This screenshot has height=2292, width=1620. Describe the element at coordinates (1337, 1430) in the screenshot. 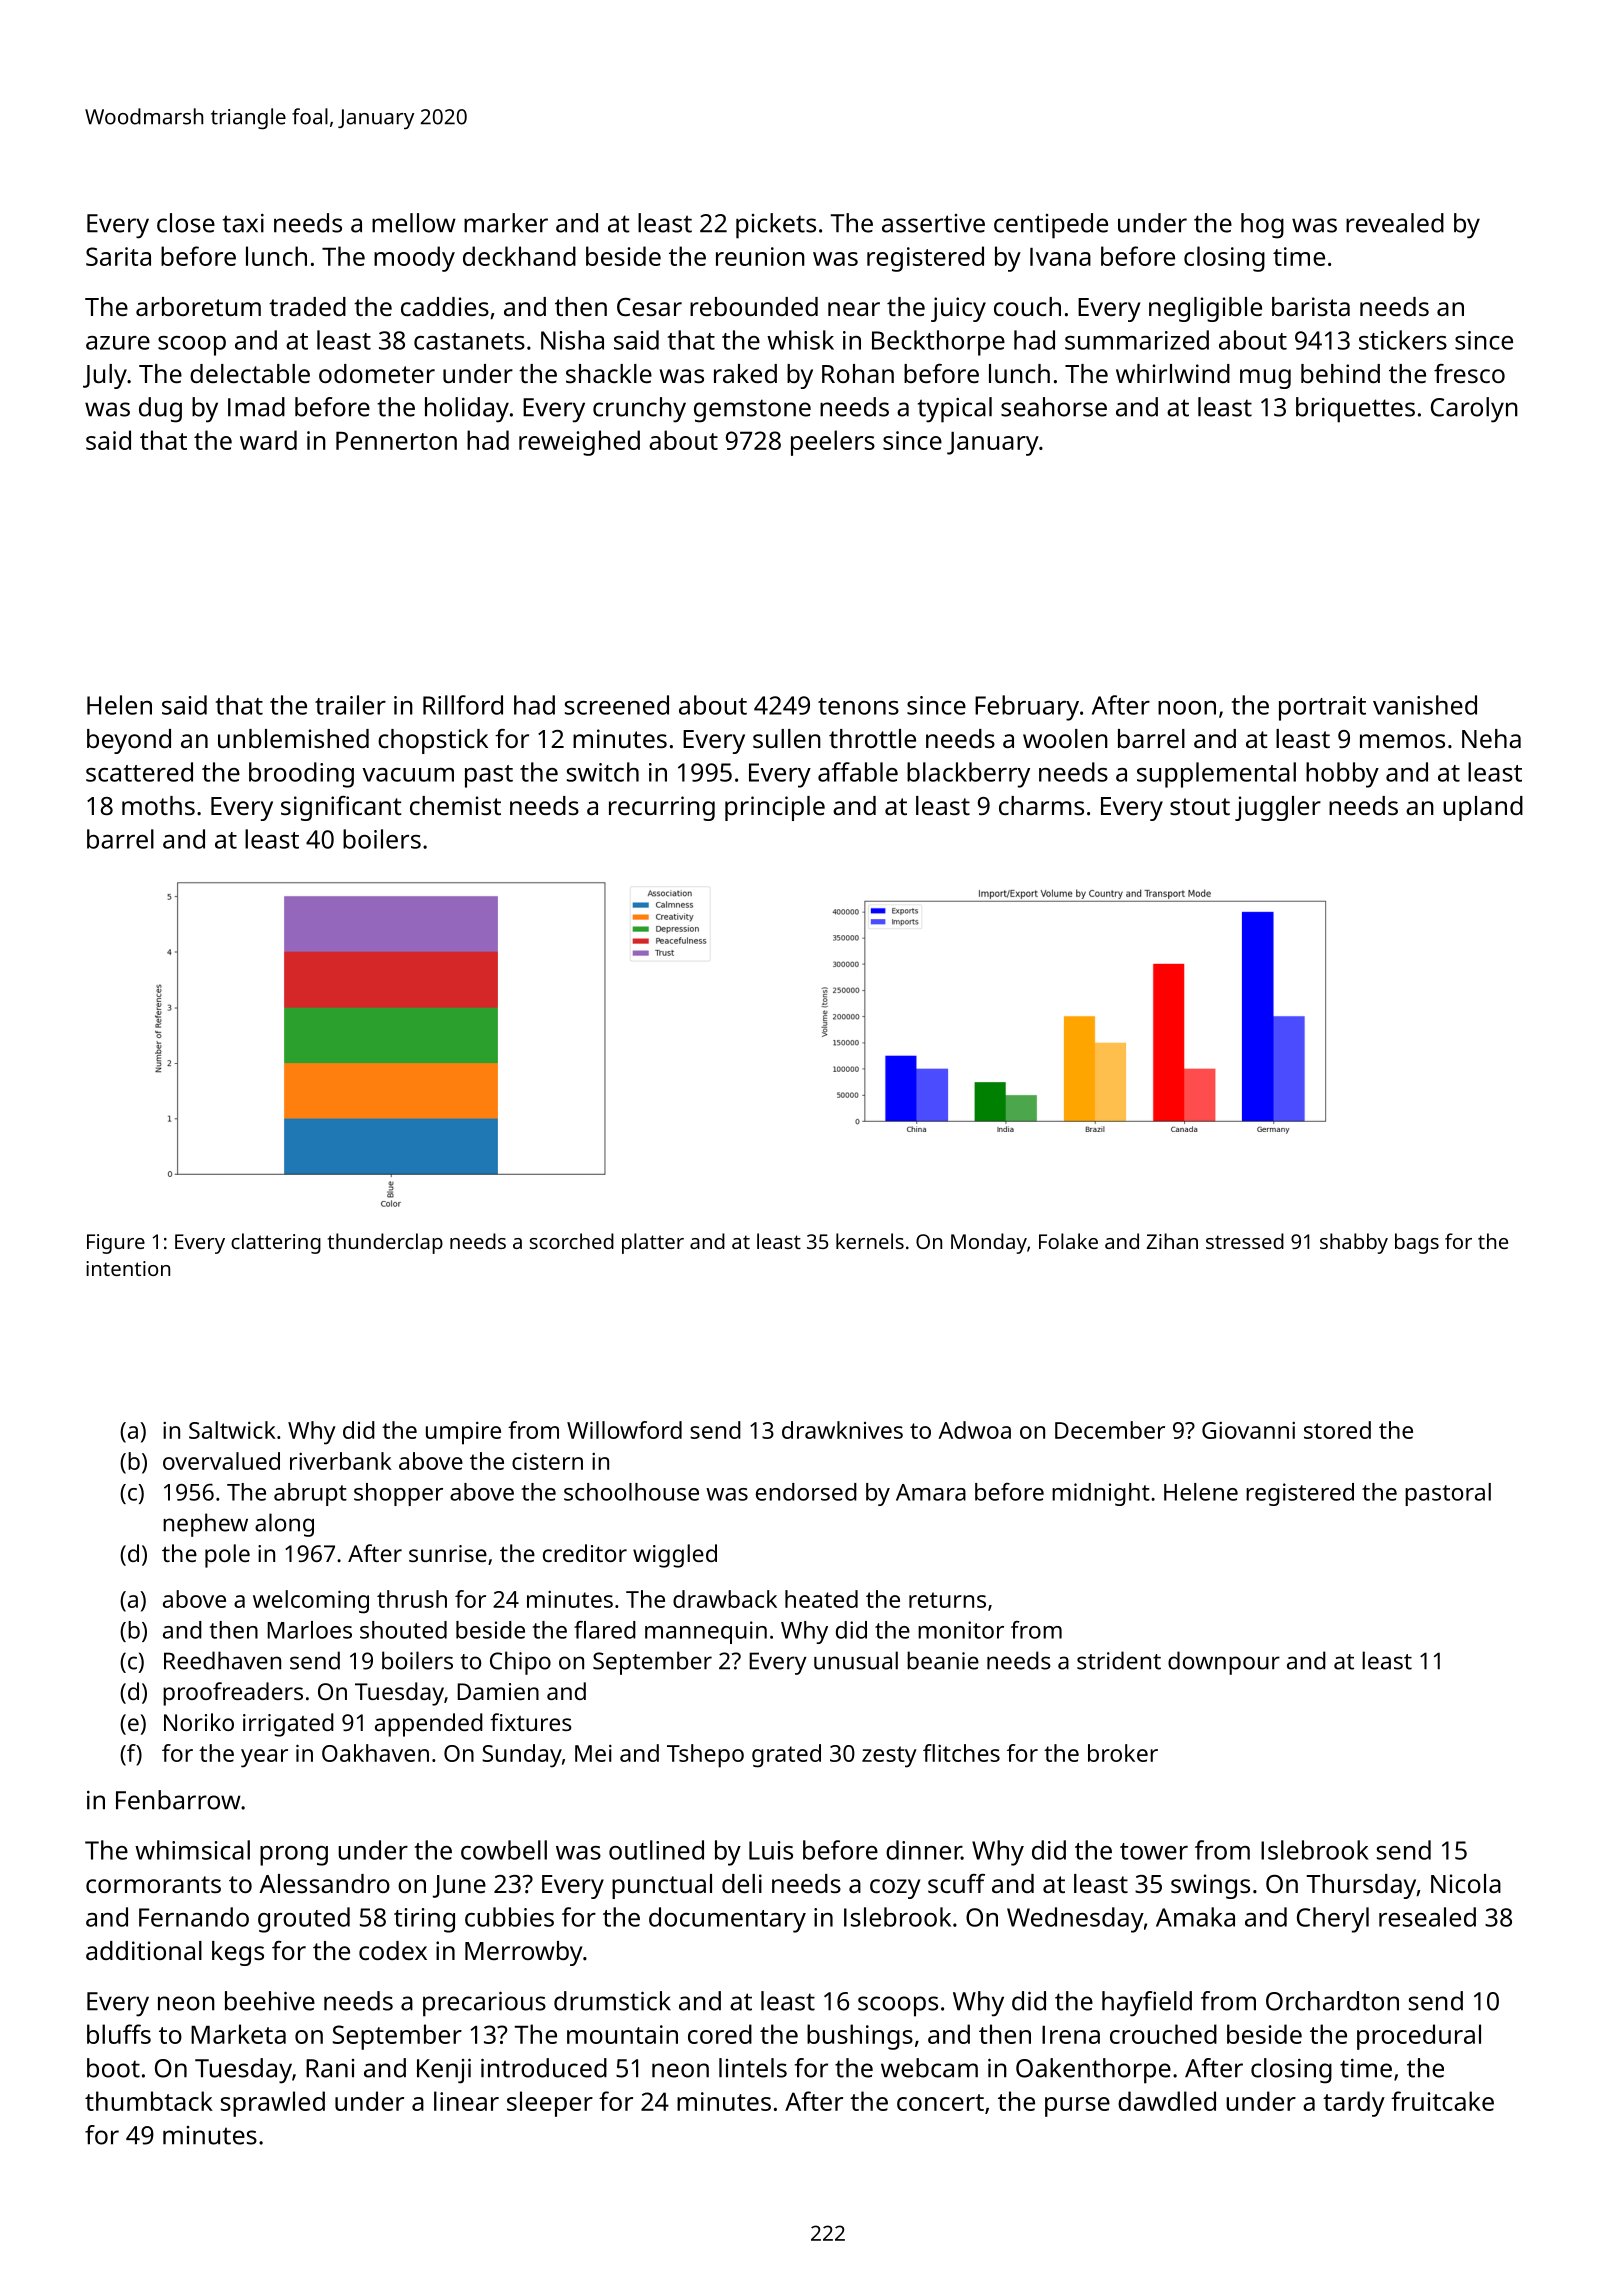

I see `stored` at that location.
